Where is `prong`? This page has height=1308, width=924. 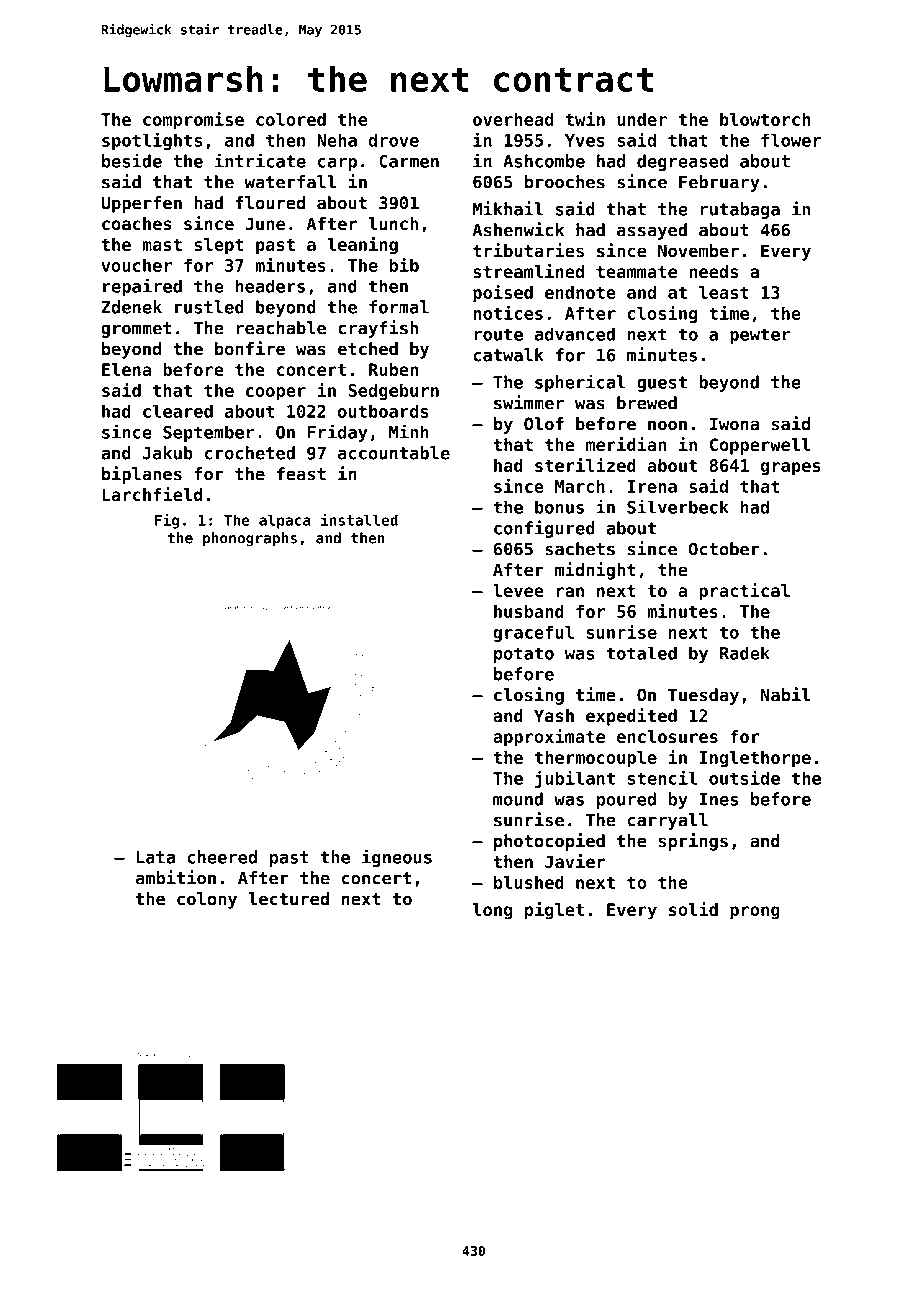 prong is located at coordinates (755, 913).
